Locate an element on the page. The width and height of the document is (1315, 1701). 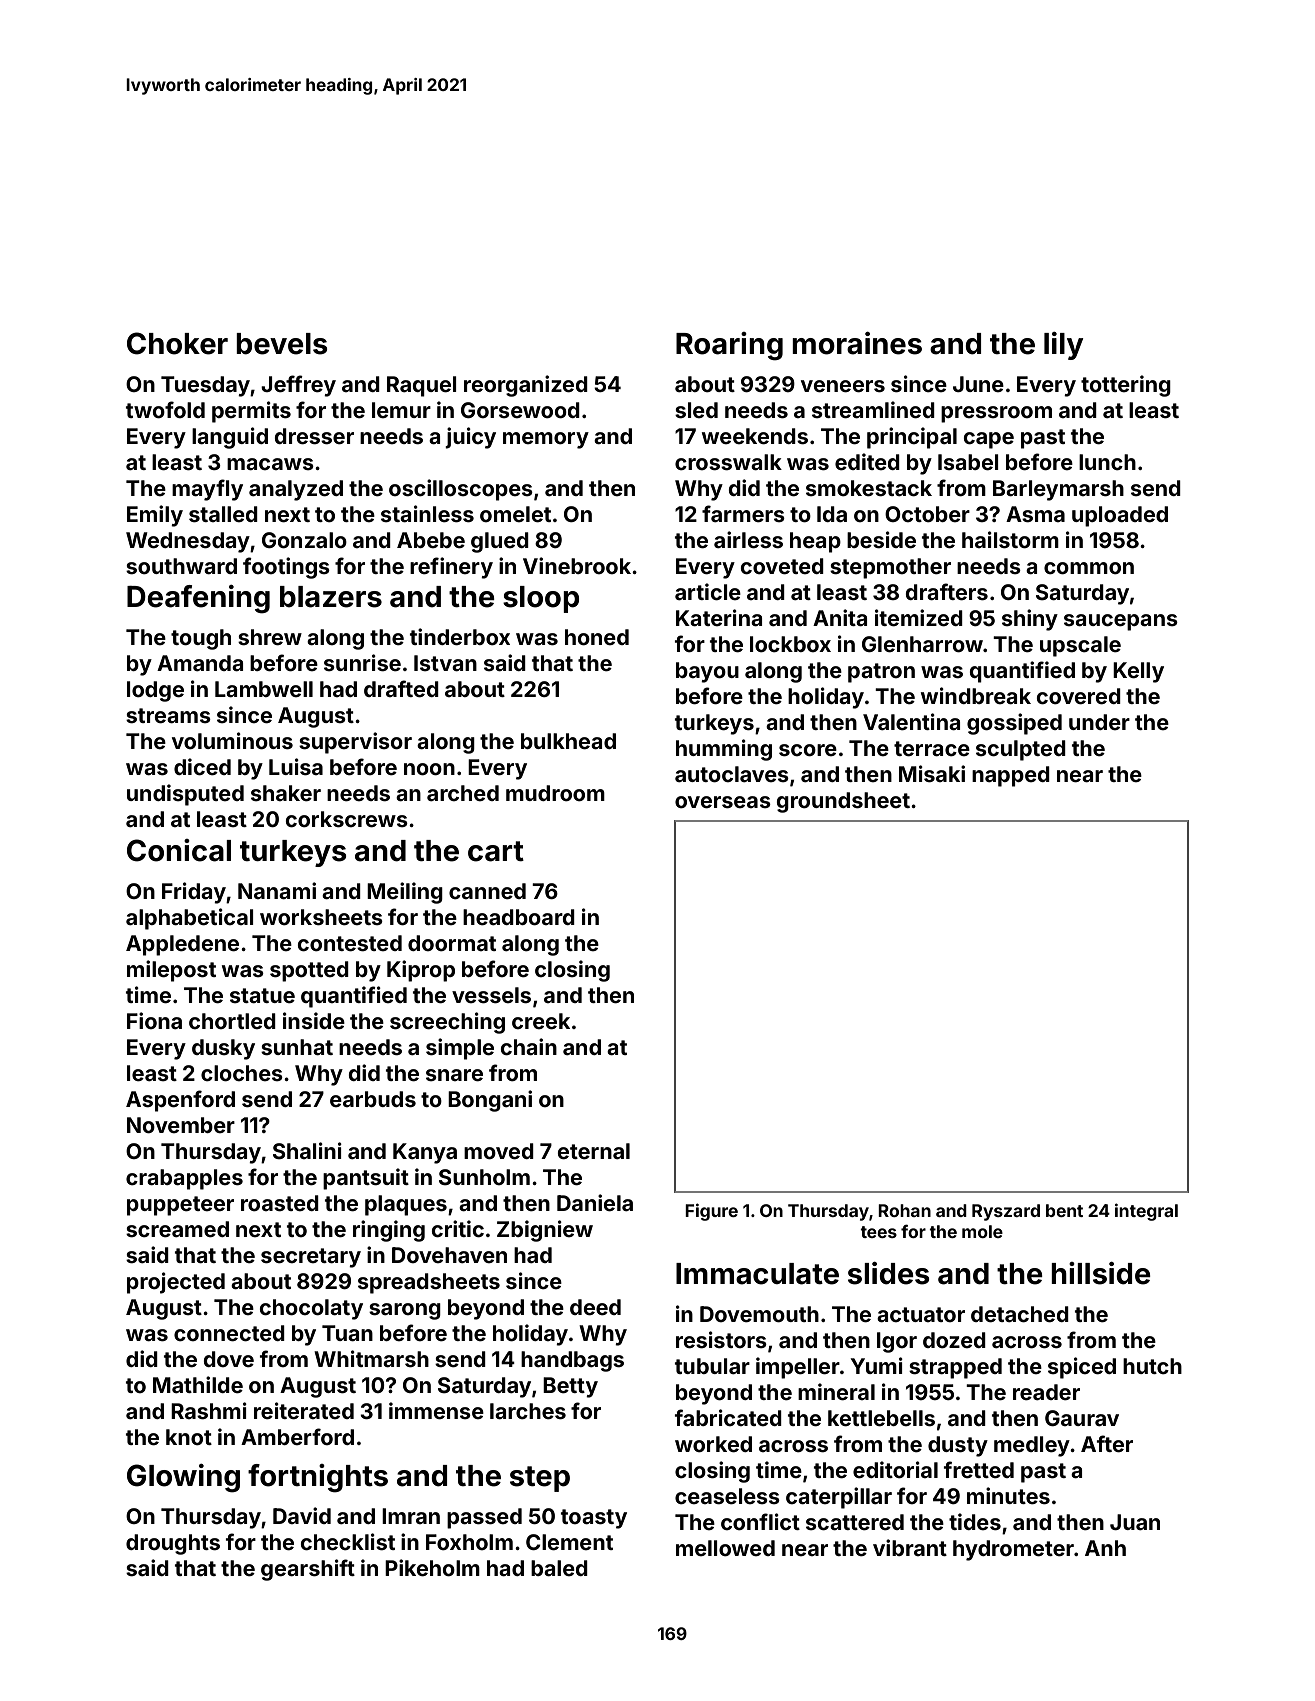
lily is located at coordinates (1063, 346).
